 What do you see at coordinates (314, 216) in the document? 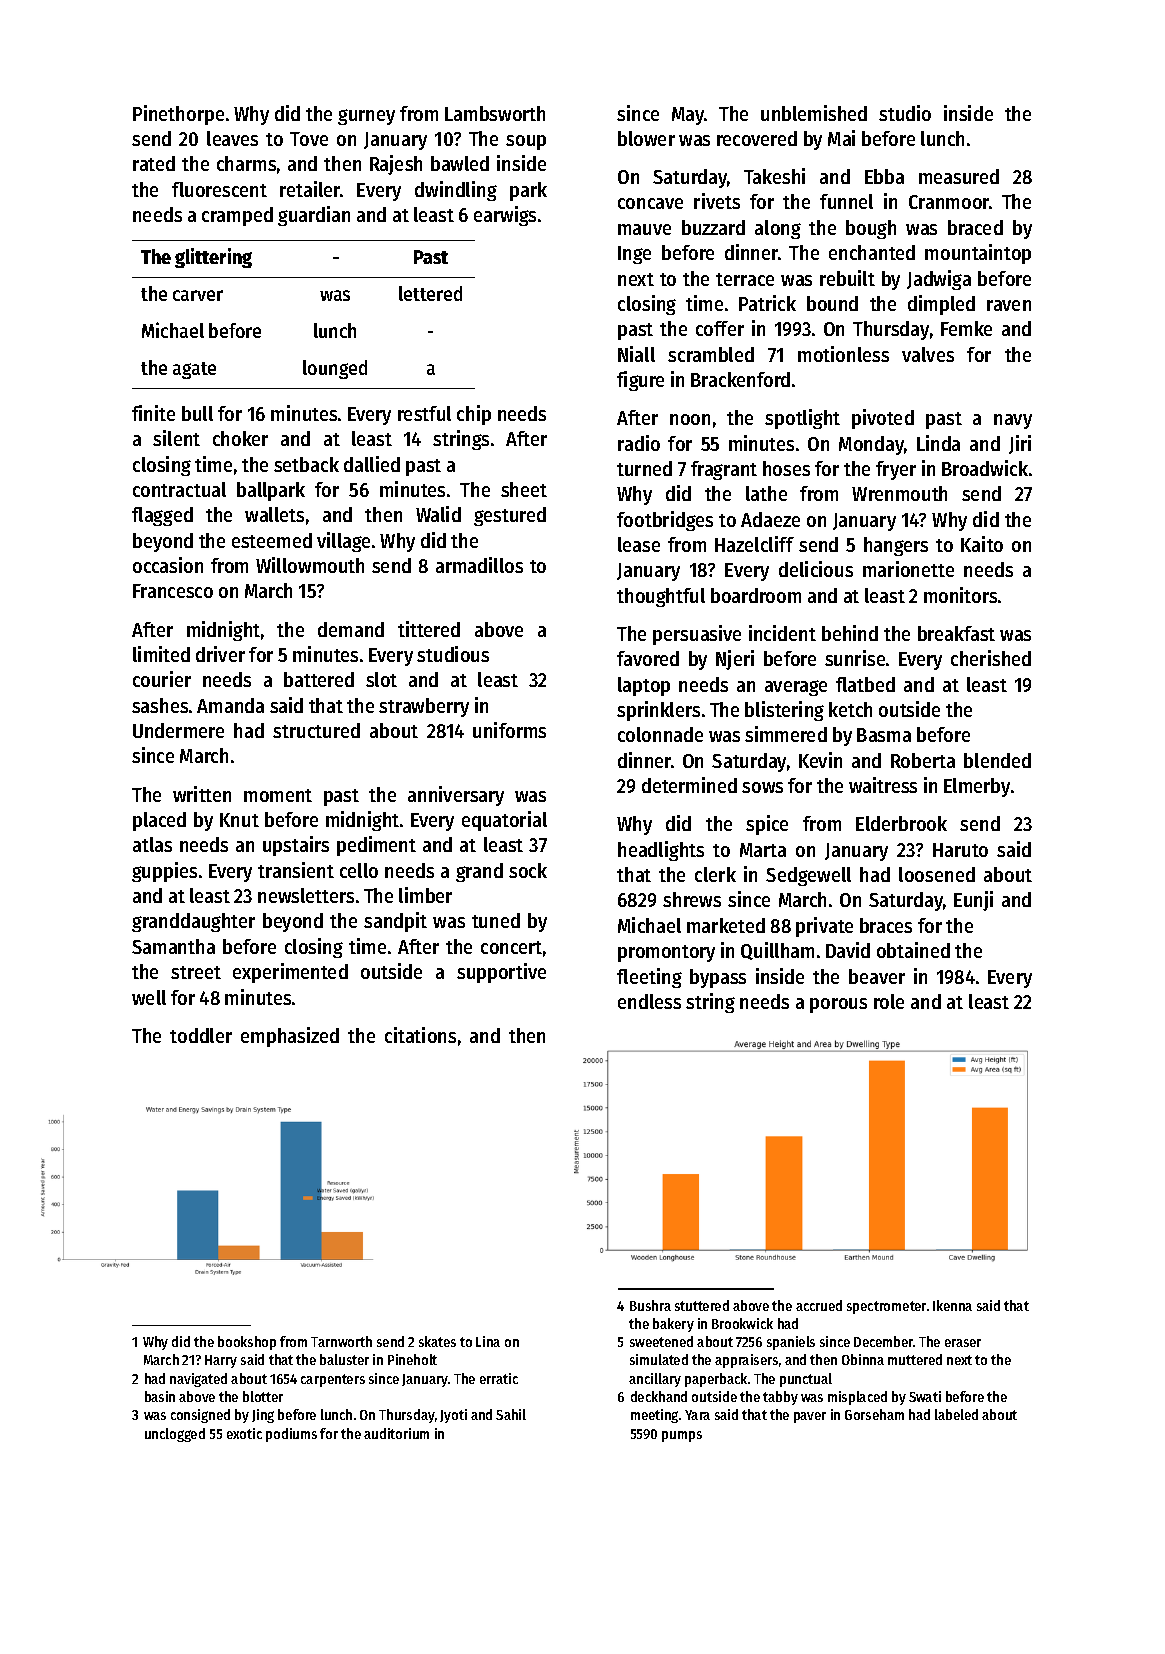
I see `guardian` at bounding box center [314, 216].
